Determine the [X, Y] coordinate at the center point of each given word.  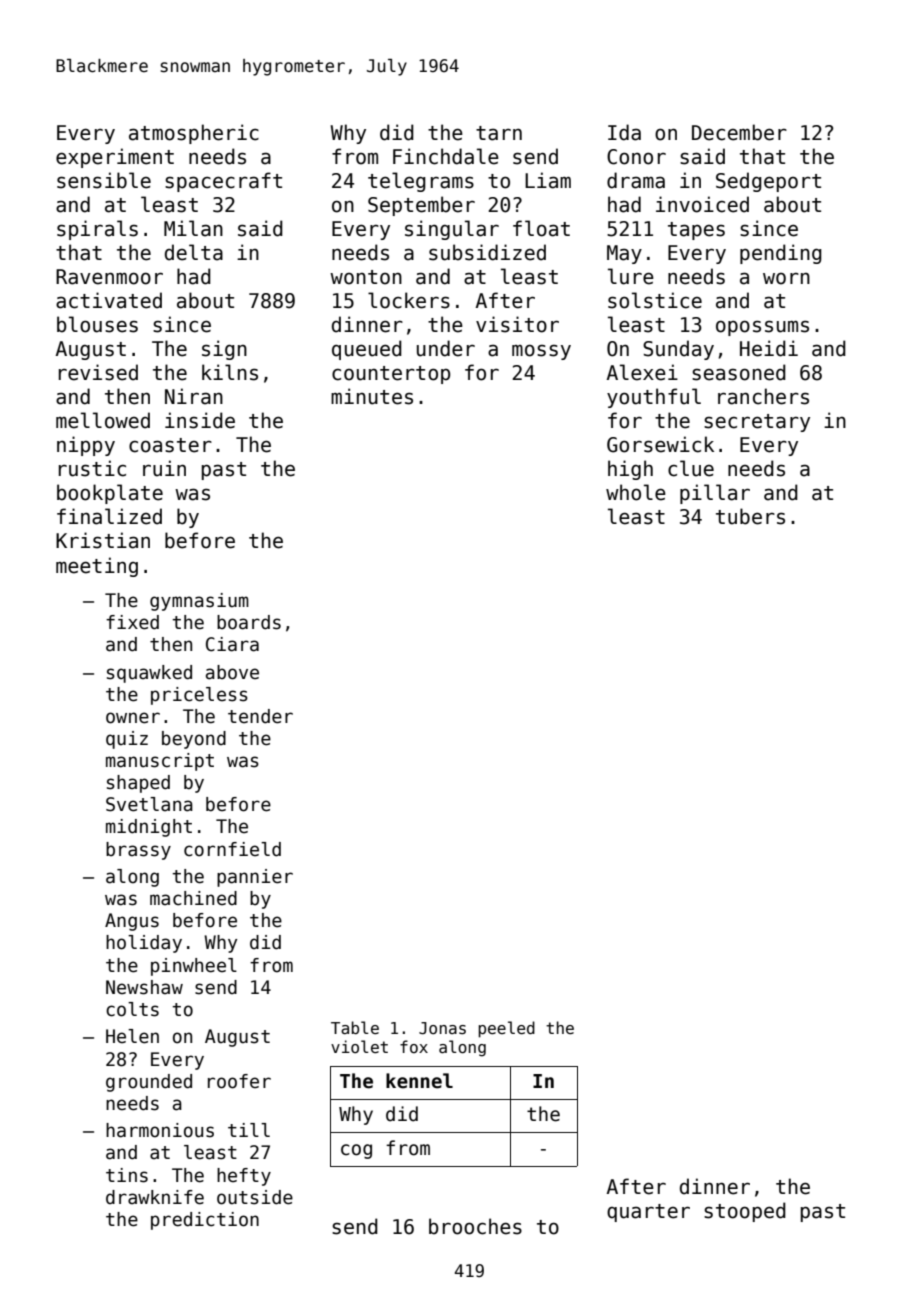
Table [355, 1027]
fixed [132, 622]
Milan [193, 228]
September [421, 206]
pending [781, 254]
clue [691, 468]
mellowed [103, 420]
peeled [506, 1029]
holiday [144, 944]
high [630, 470]
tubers [750, 516]
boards [249, 622]
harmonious [160, 1130]
